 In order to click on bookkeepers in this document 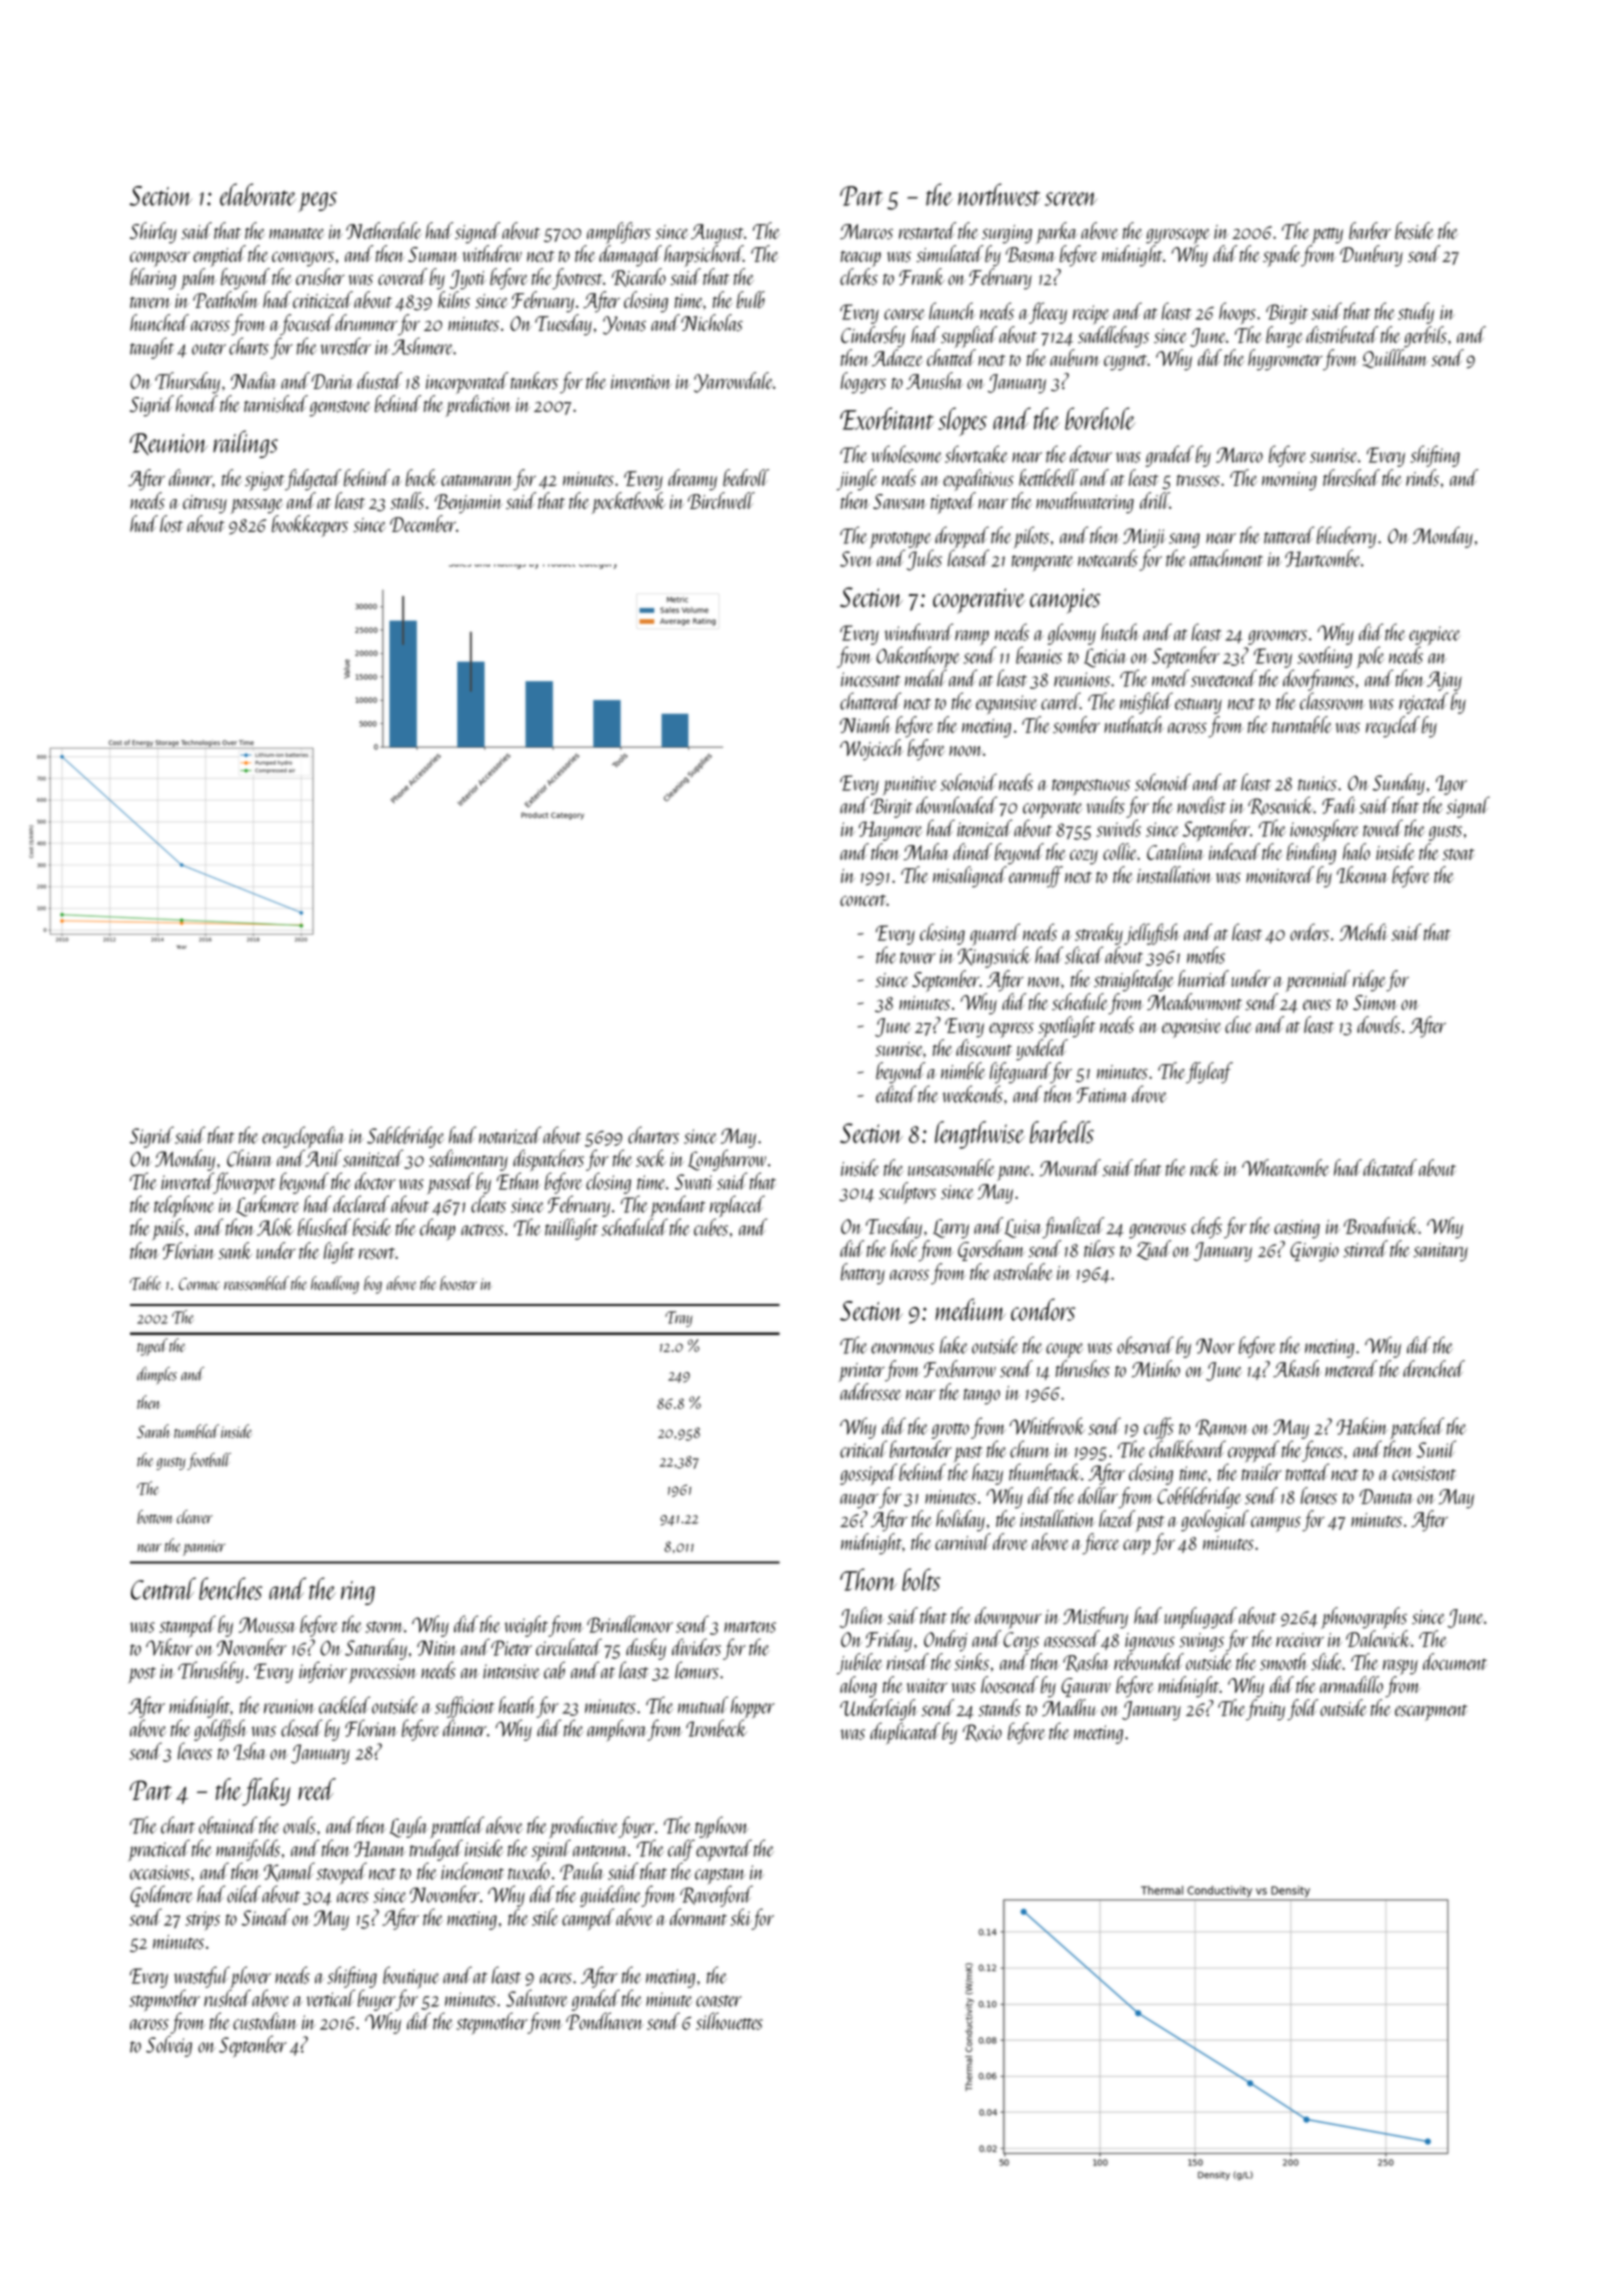, I will do `click(310, 526)`.
